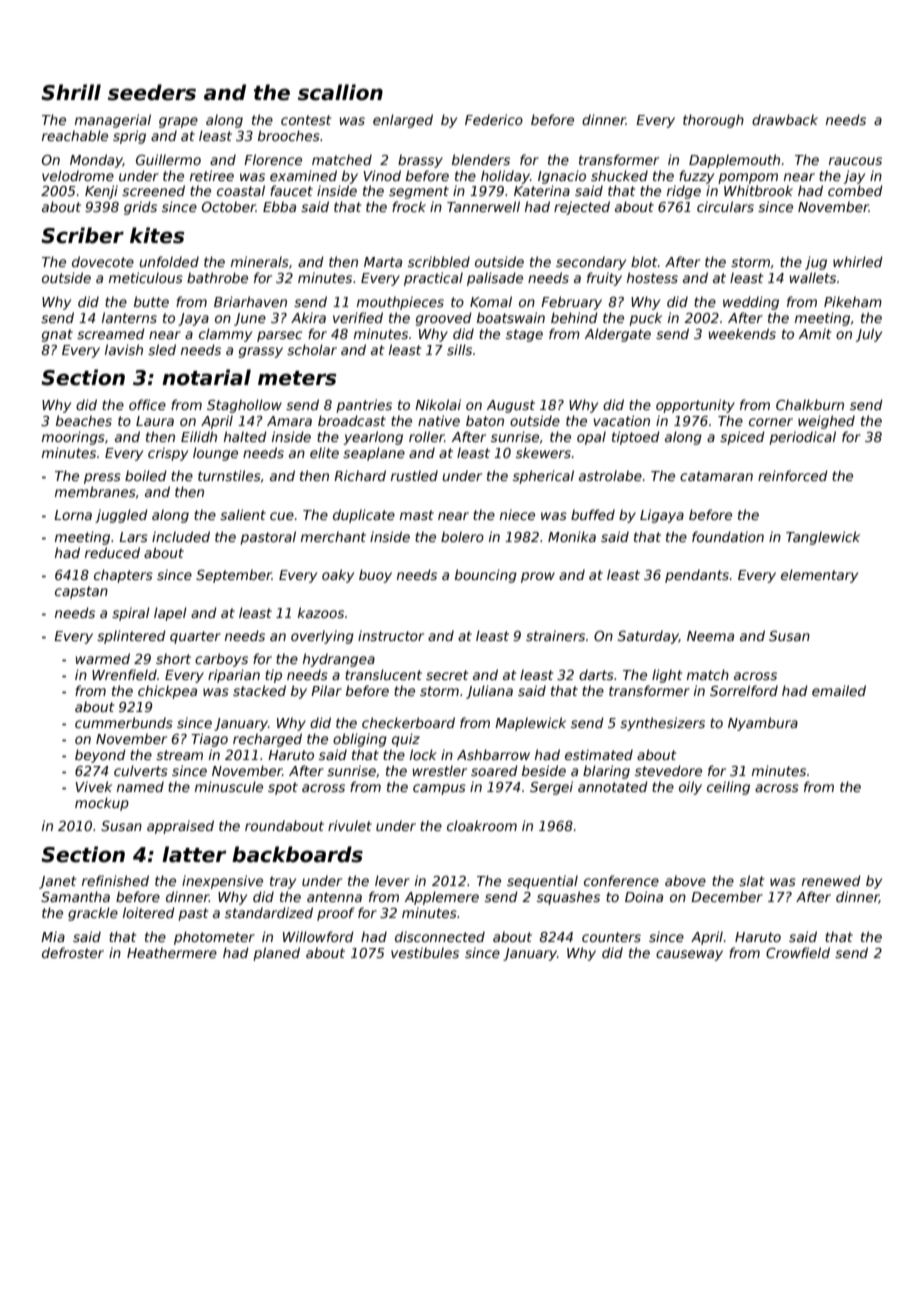 The height and width of the screenshot is (1308, 924). Describe the element at coordinates (152, 92) in the screenshot. I see `seeders` at that location.
